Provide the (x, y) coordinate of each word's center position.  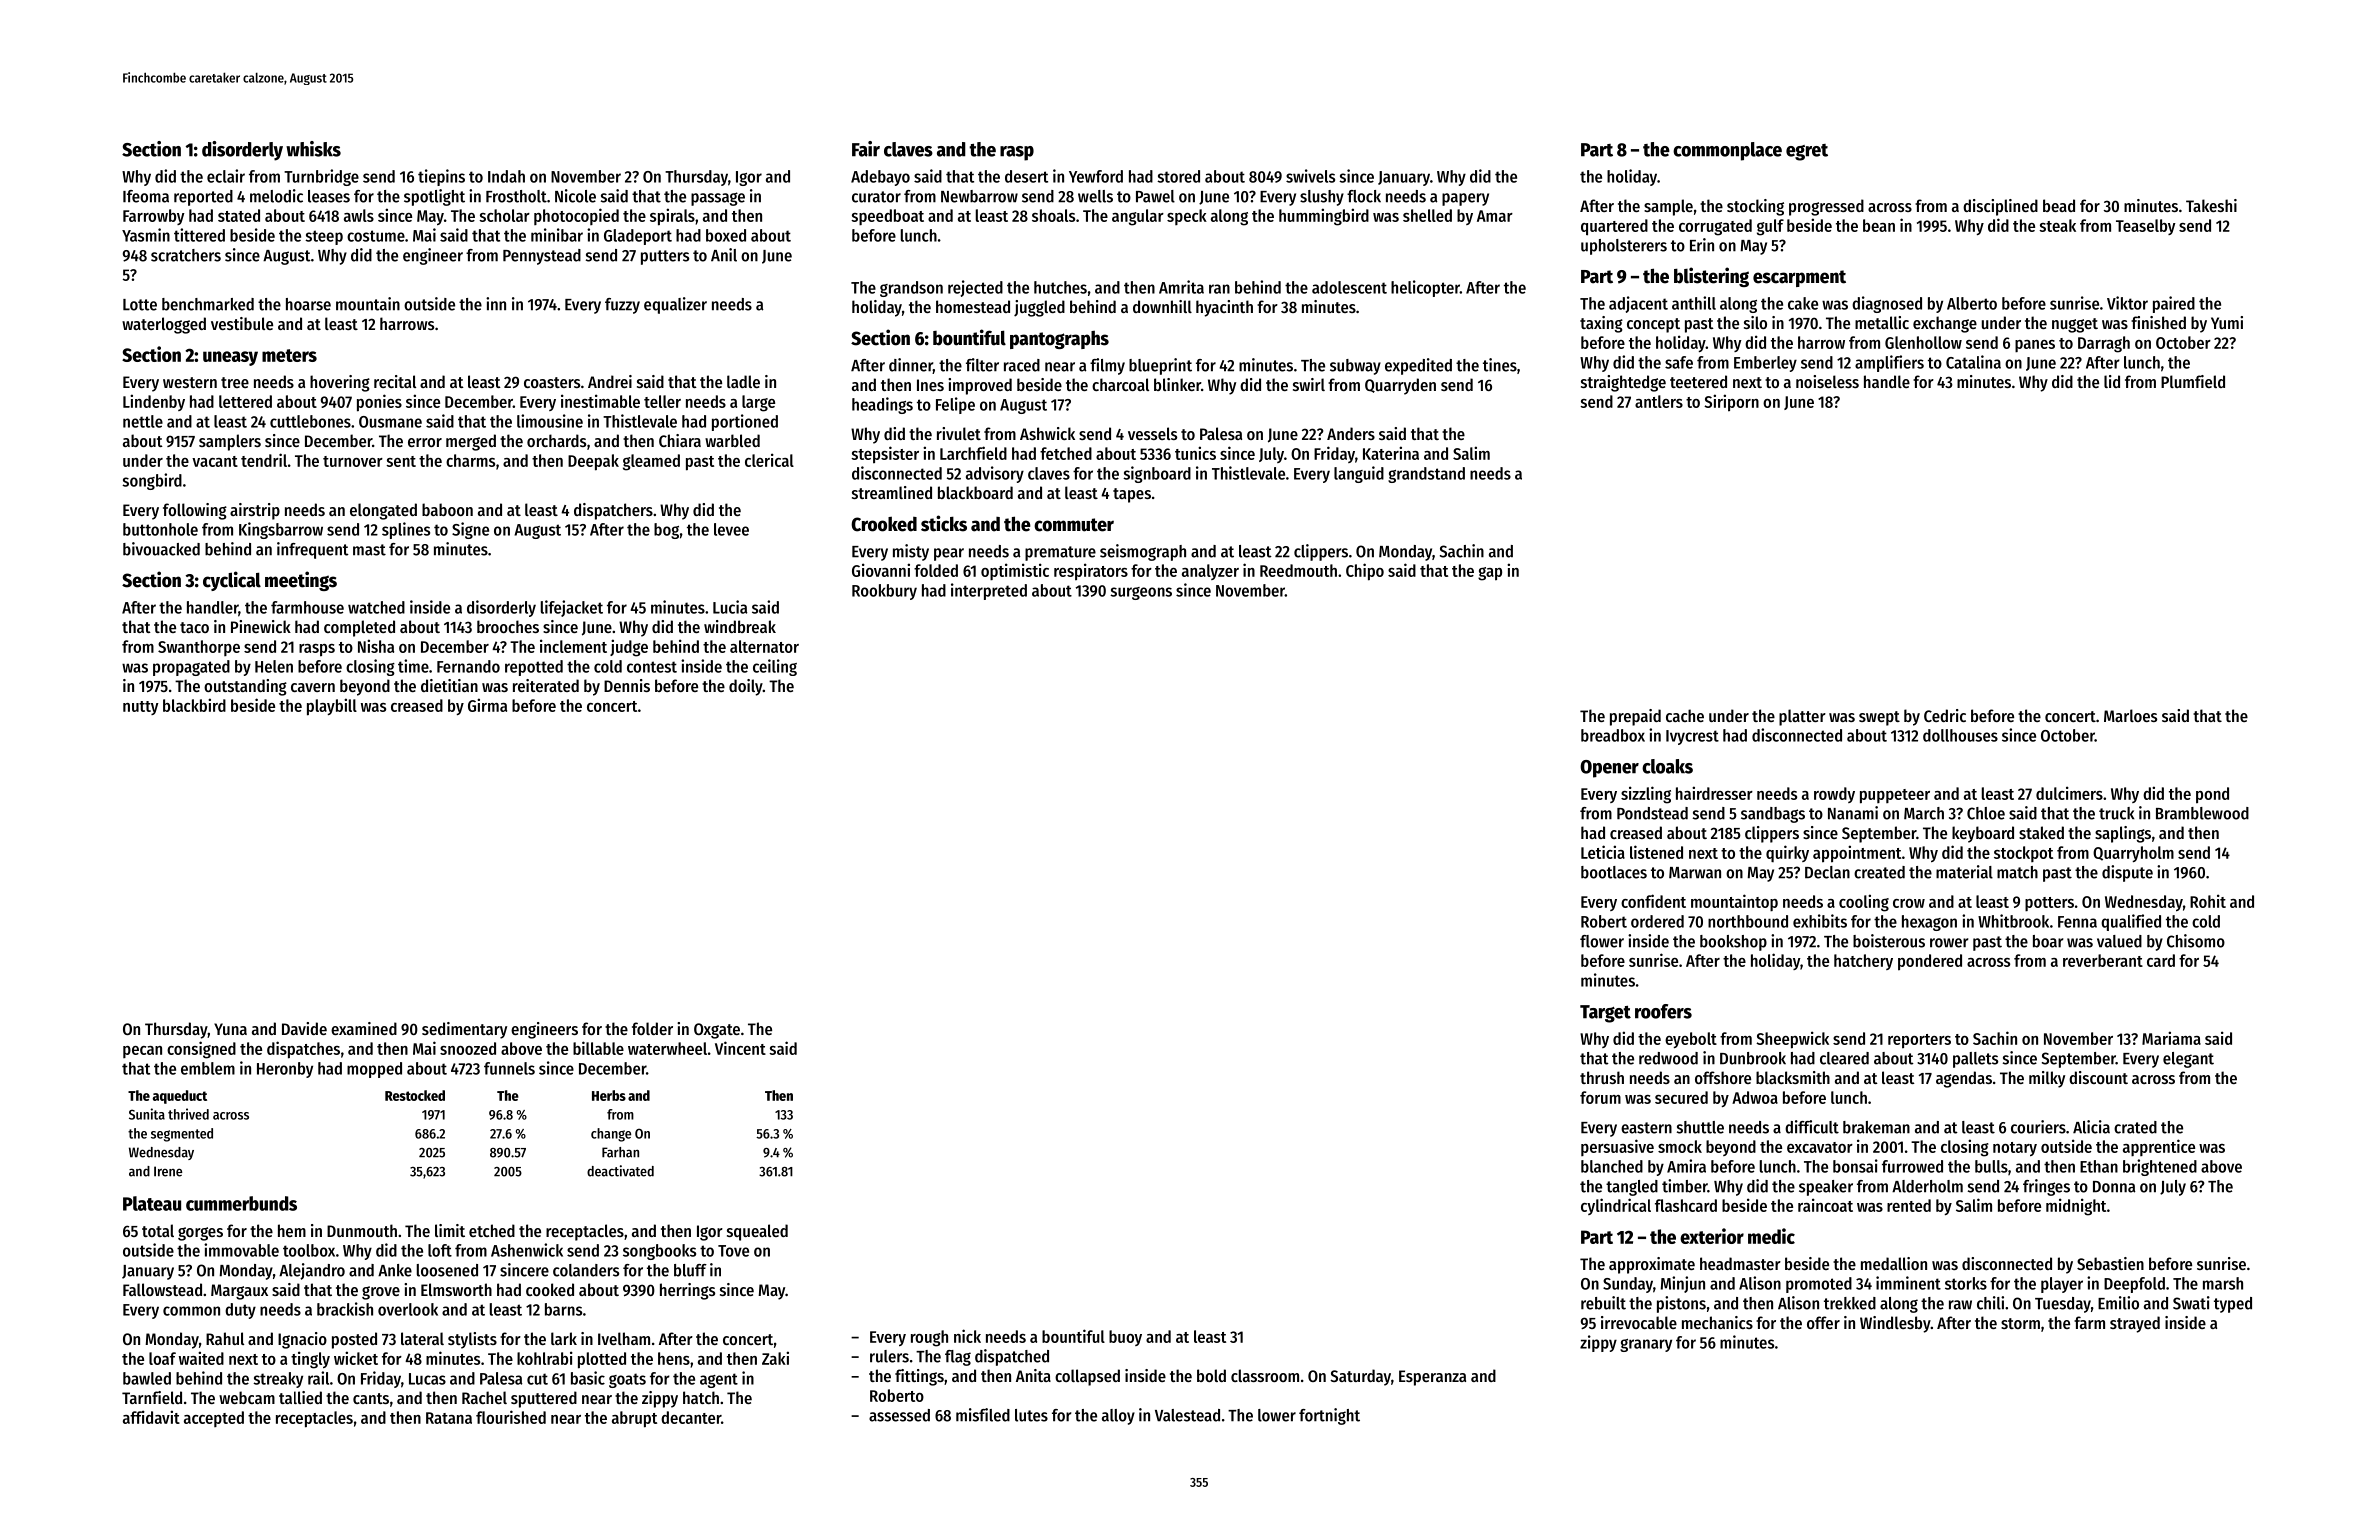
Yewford (1096, 176)
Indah (506, 176)
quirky (1787, 853)
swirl (1309, 384)
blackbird (194, 705)
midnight (2076, 1207)
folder (652, 1028)
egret (1807, 152)
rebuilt (1603, 1303)
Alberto (1972, 303)
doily (746, 687)
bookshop (1733, 943)
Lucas (427, 1379)
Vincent (740, 1048)
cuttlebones (310, 421)
